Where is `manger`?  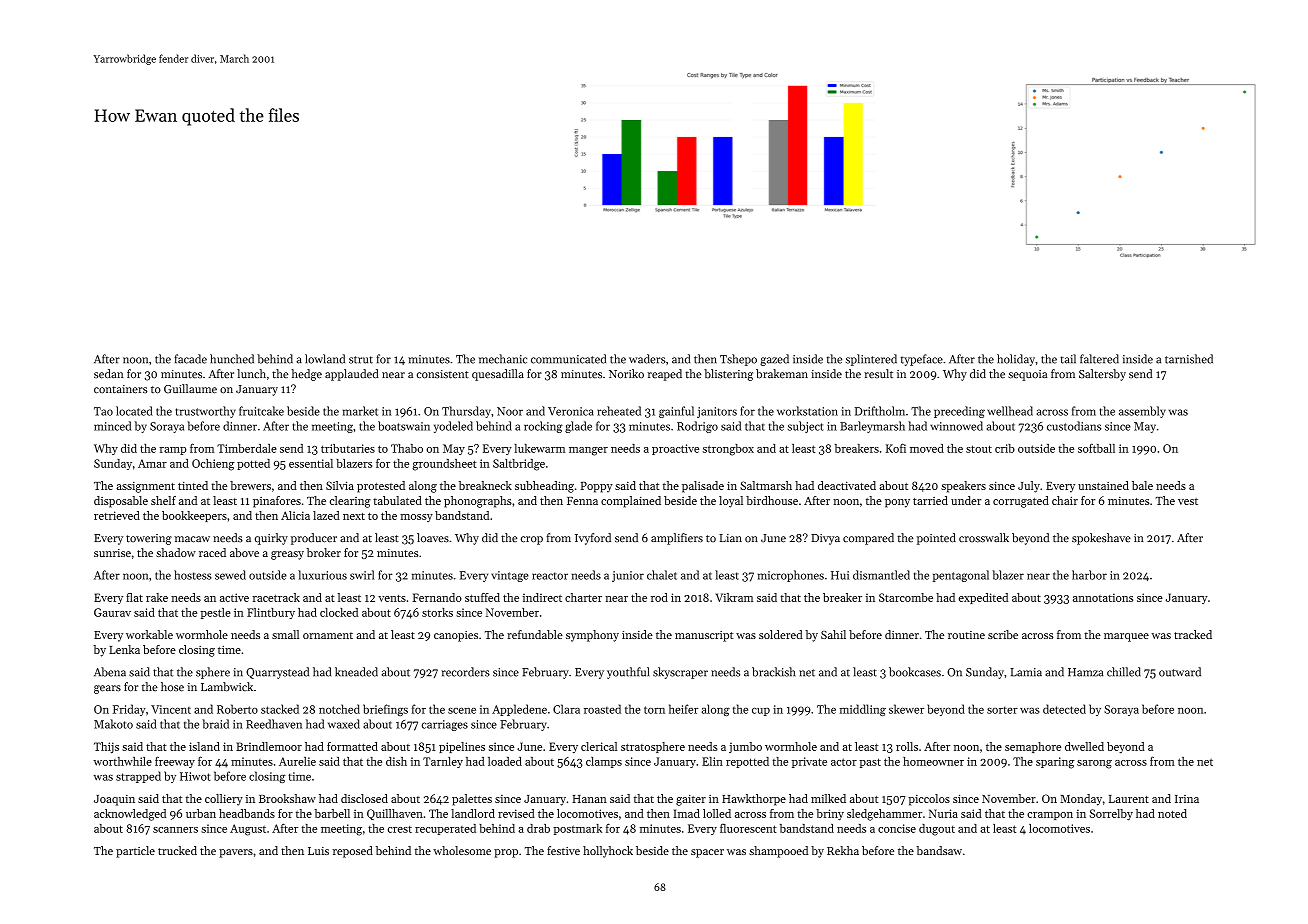 manger is located at coordinates (588, 451).
